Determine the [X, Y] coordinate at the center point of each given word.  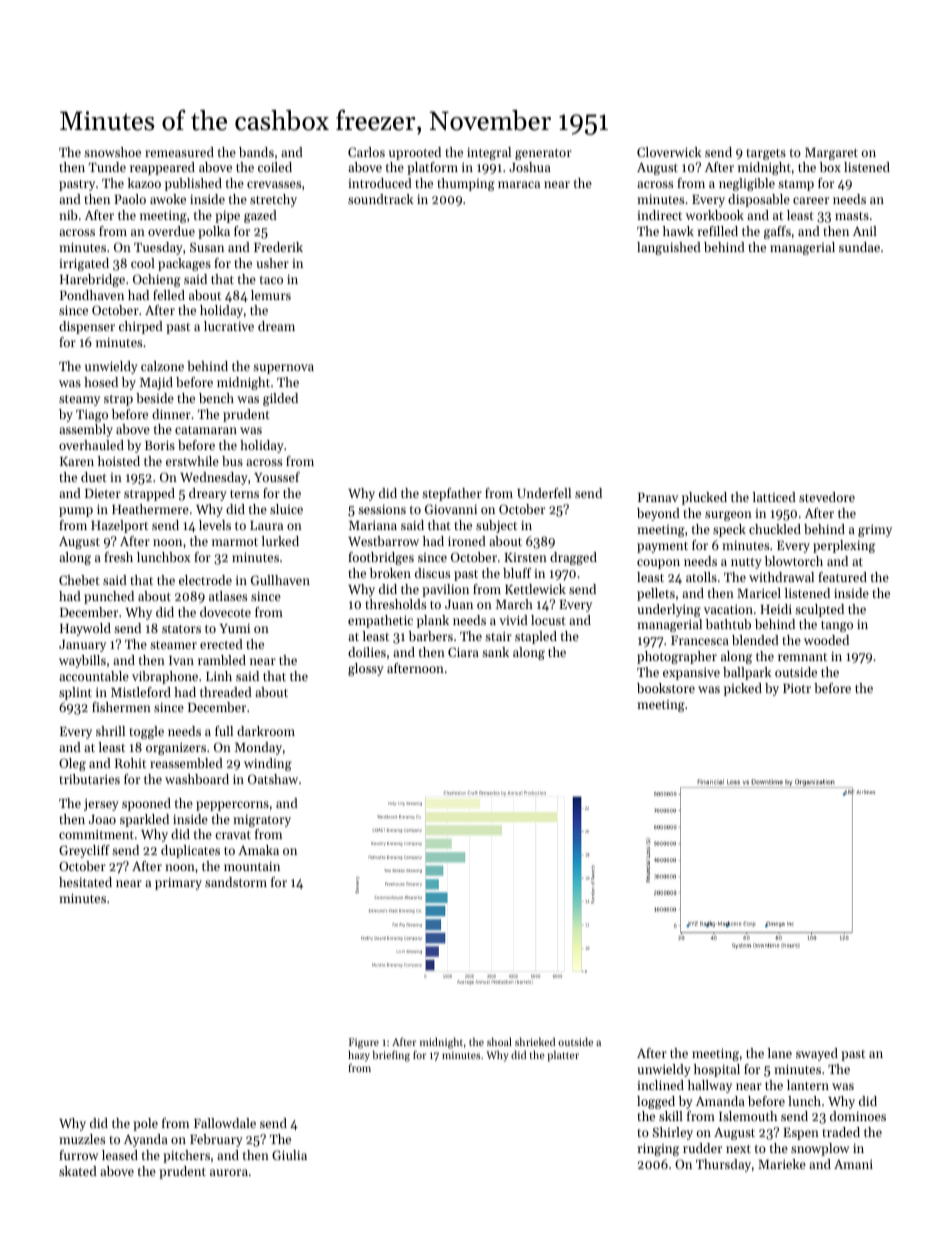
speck [729, 530]
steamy [79, 400]
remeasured [179, 152]
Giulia [289, 1155]
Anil [865, 231]
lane [780, 1053]
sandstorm [236, 882]
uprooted [415, 153]
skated [78, 1171]
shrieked [535, 1042]
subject [496, 526]
